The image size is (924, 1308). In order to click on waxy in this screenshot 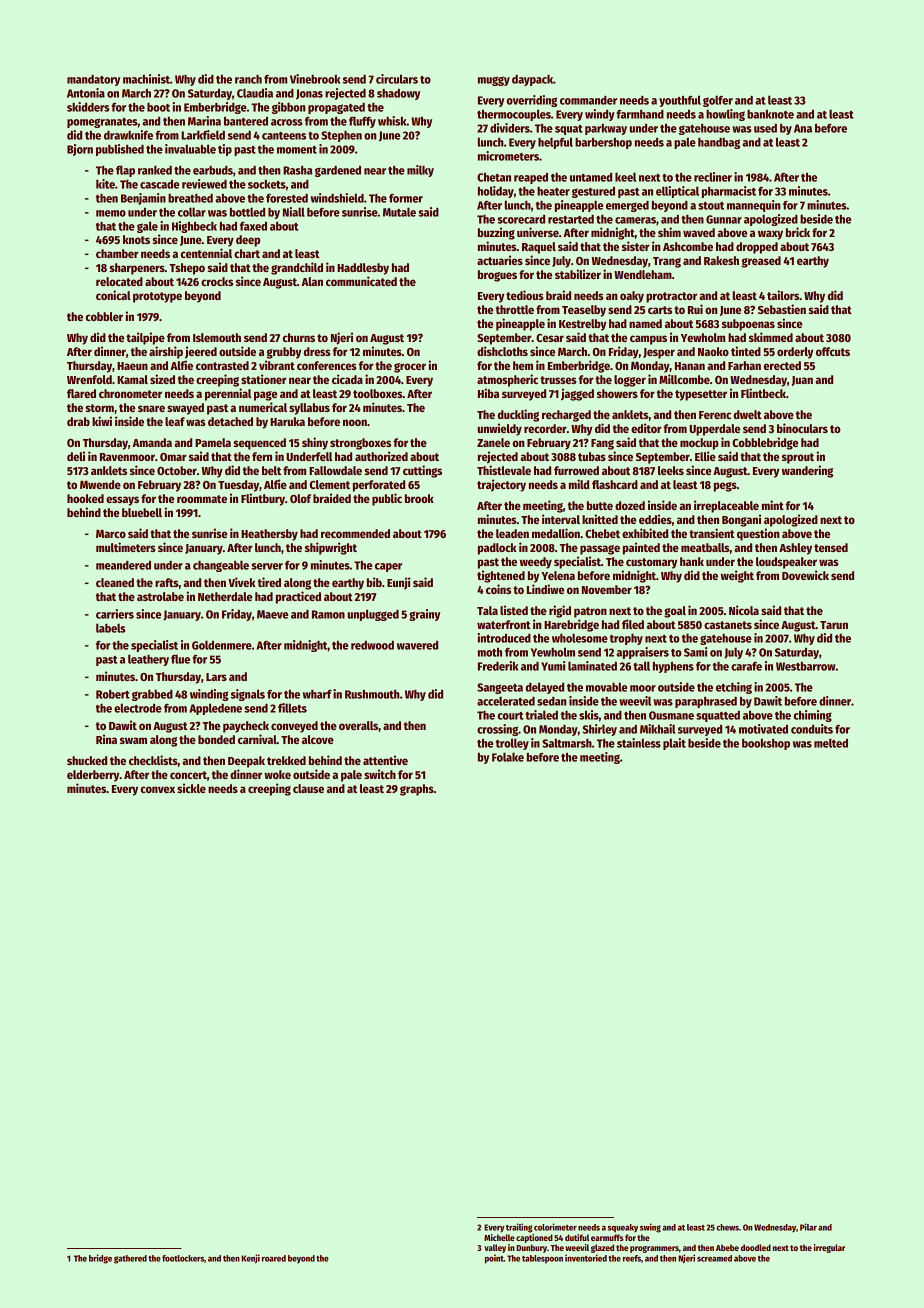, I will do `click(770, 235)`.
